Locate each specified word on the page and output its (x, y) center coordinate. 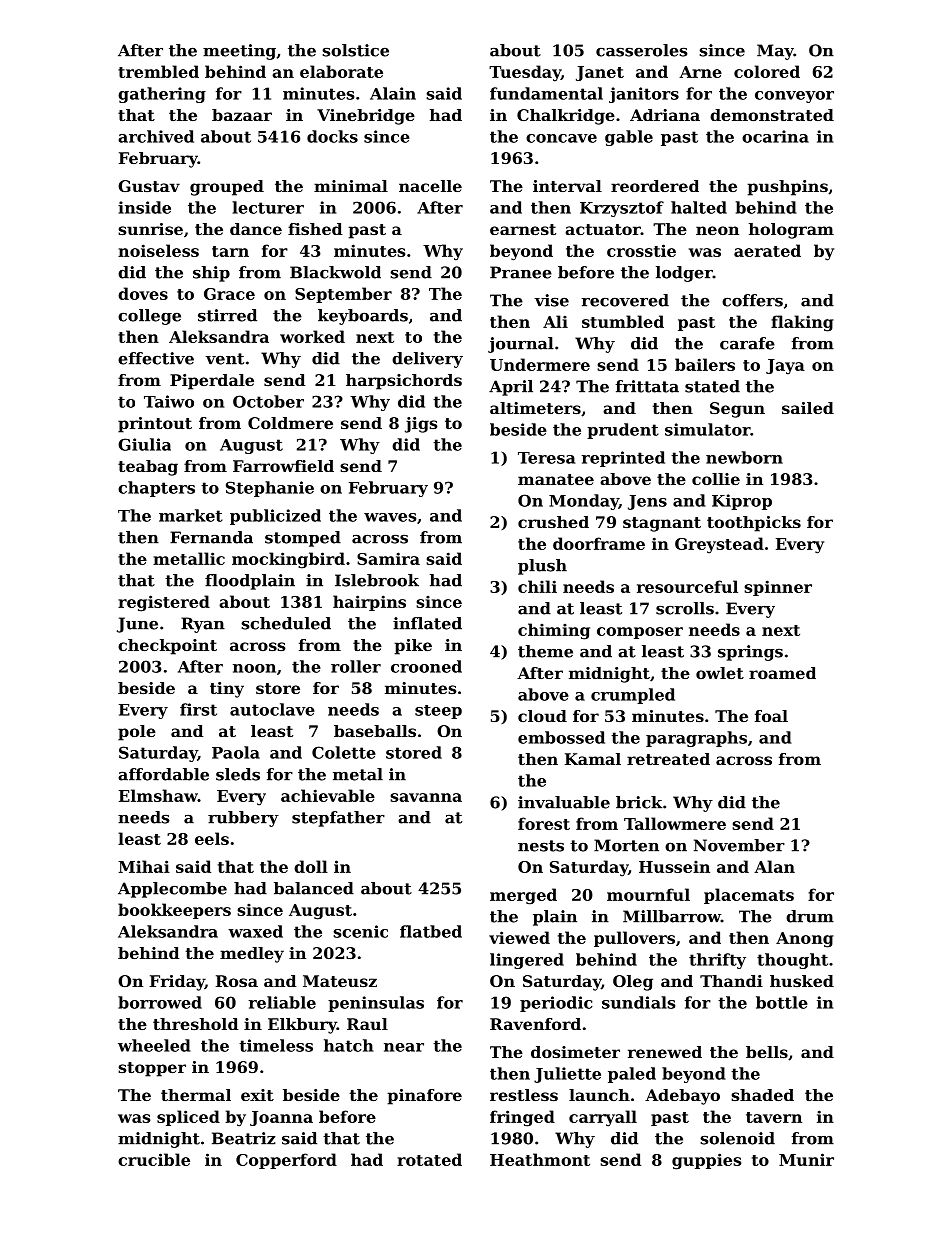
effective (156, 358)
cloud (542, 716)
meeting (239, 52)
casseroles (642, 50)
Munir (806, 1159)
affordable (163, 774)
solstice (355, 50)
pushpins (787, 188)
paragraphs (696, 739)
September (343, 295)
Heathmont (540, 1159)
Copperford (286, 1161)
